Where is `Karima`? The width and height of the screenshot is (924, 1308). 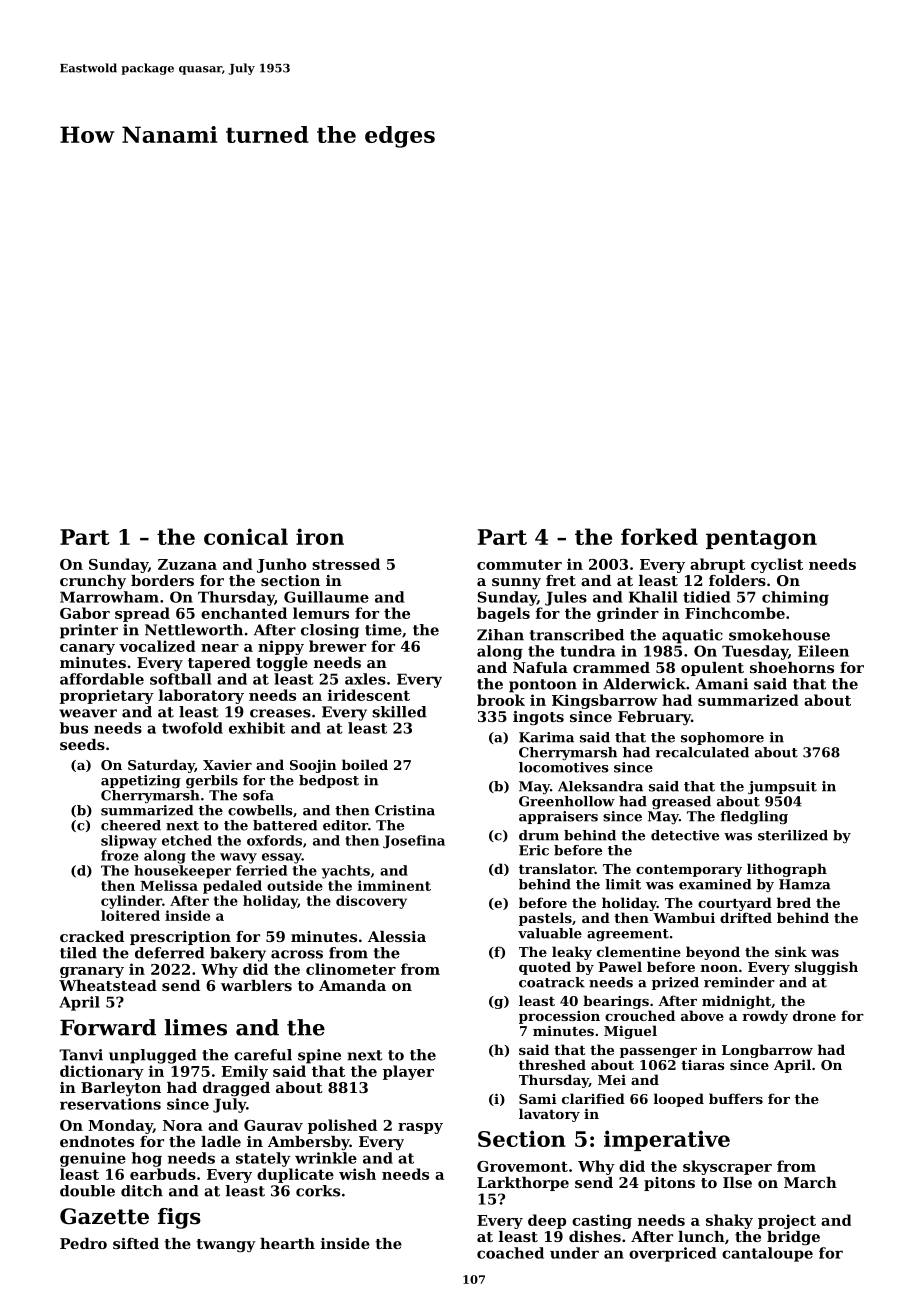
Karima is located at coordinates (546, 737).
